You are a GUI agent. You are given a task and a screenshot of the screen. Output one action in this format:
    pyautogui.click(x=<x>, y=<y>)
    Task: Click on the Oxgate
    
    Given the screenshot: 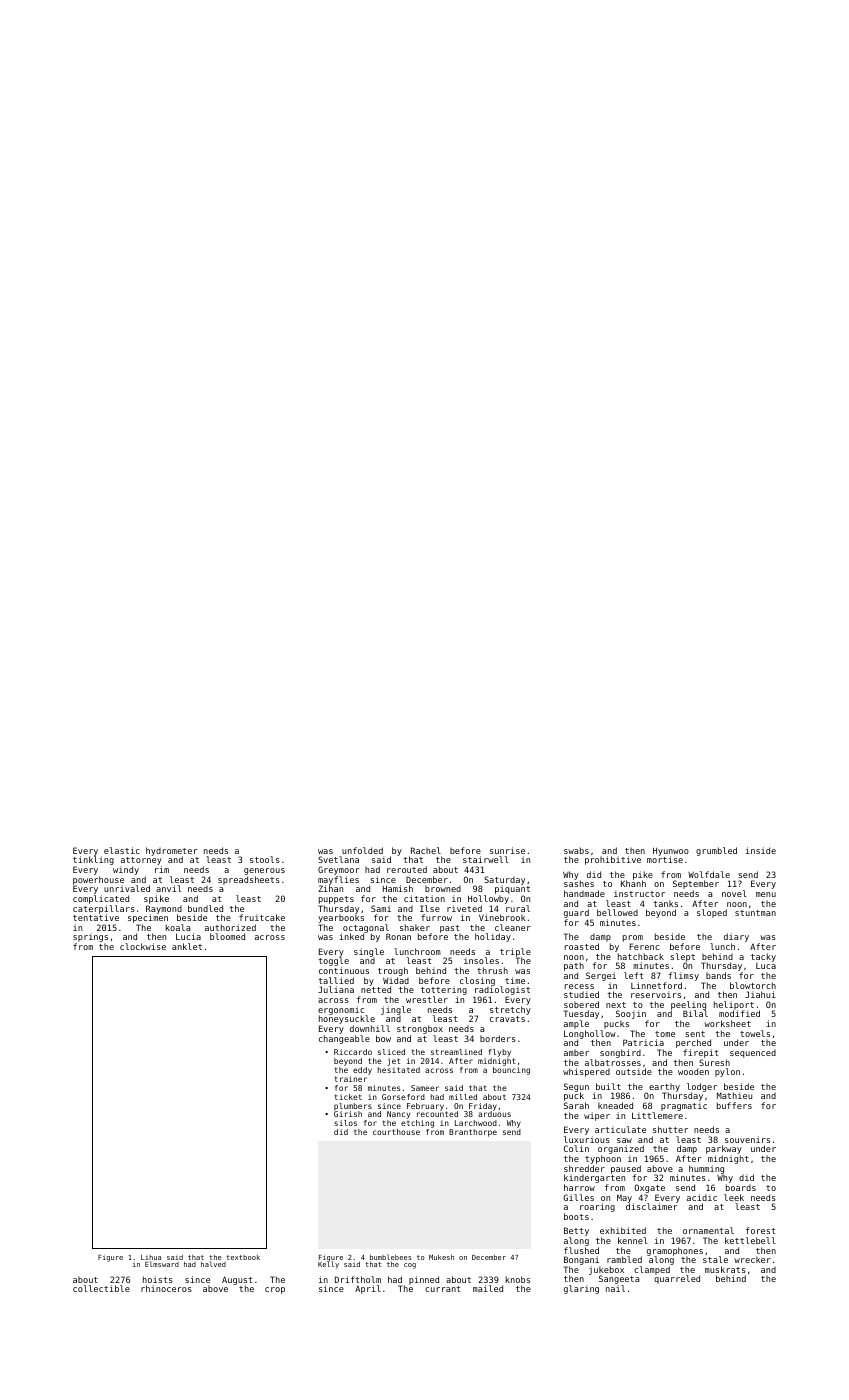 What is the action you would take?
    pyautogui.click(x=650, y=1188)
